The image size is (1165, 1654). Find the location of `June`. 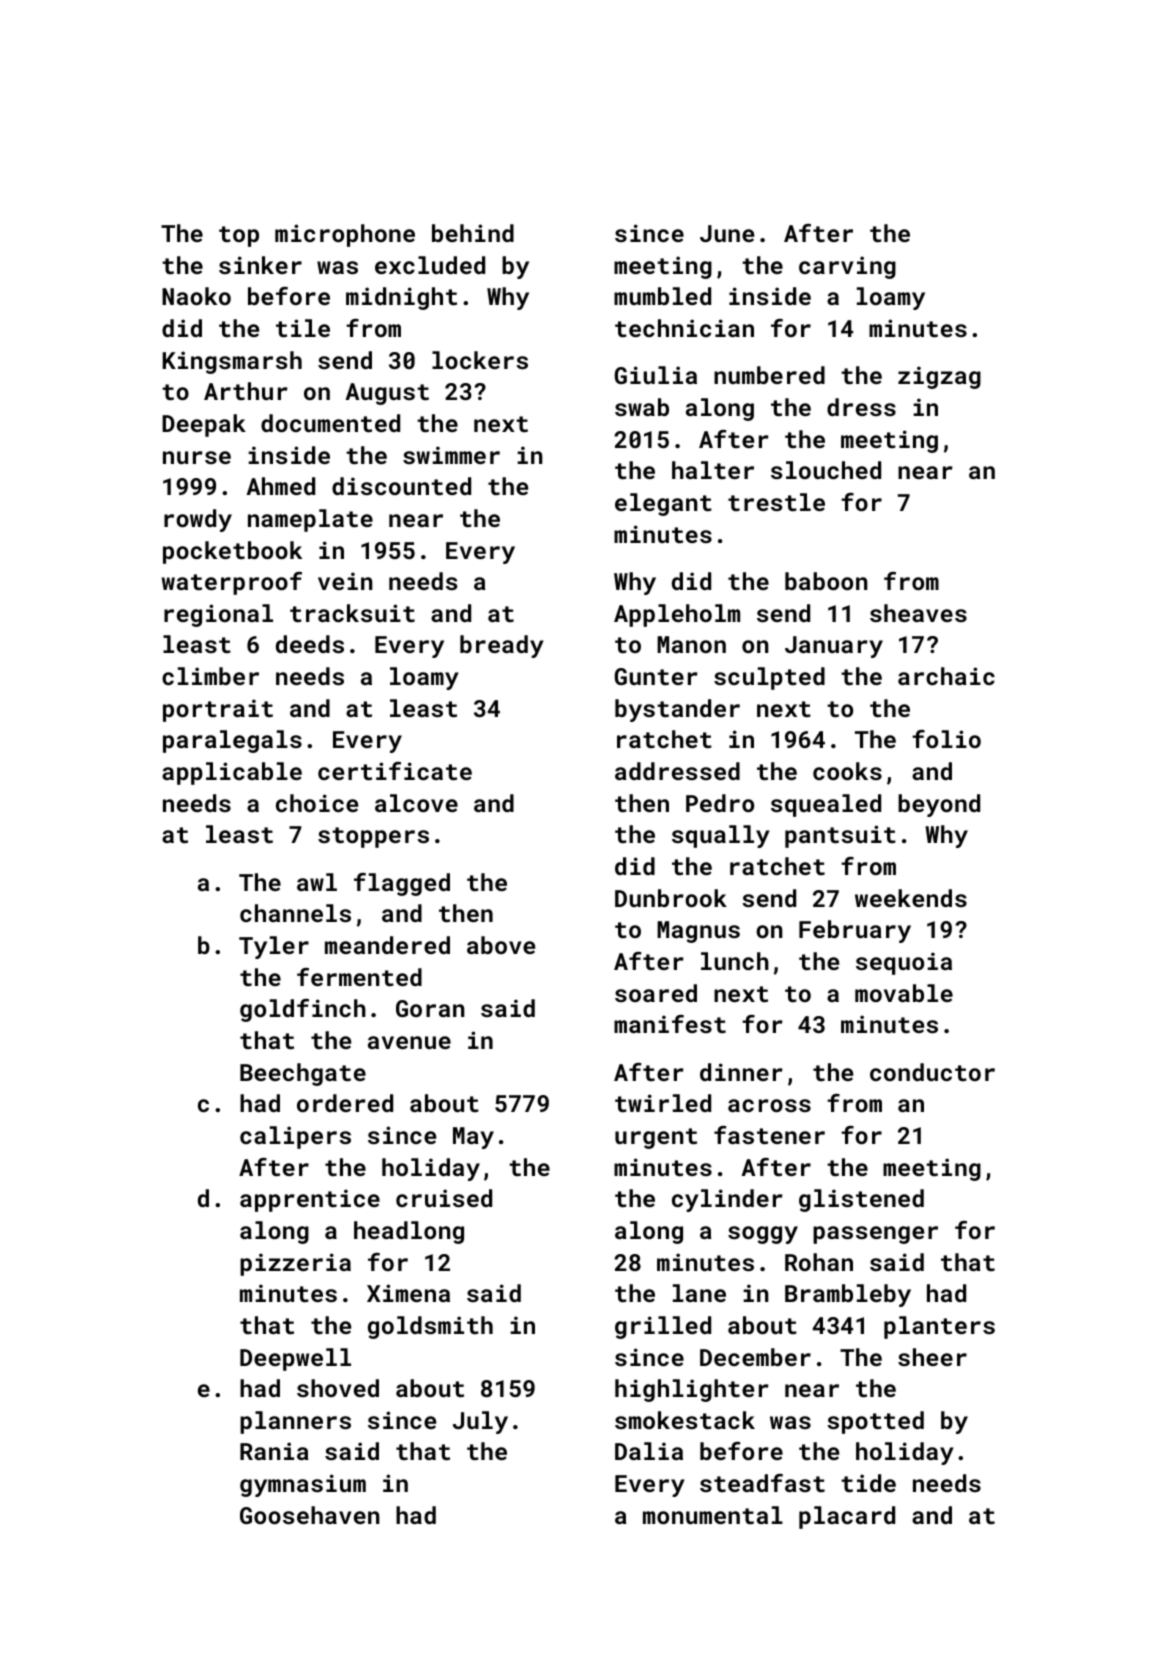

June is located at coordinates (727, 233).
